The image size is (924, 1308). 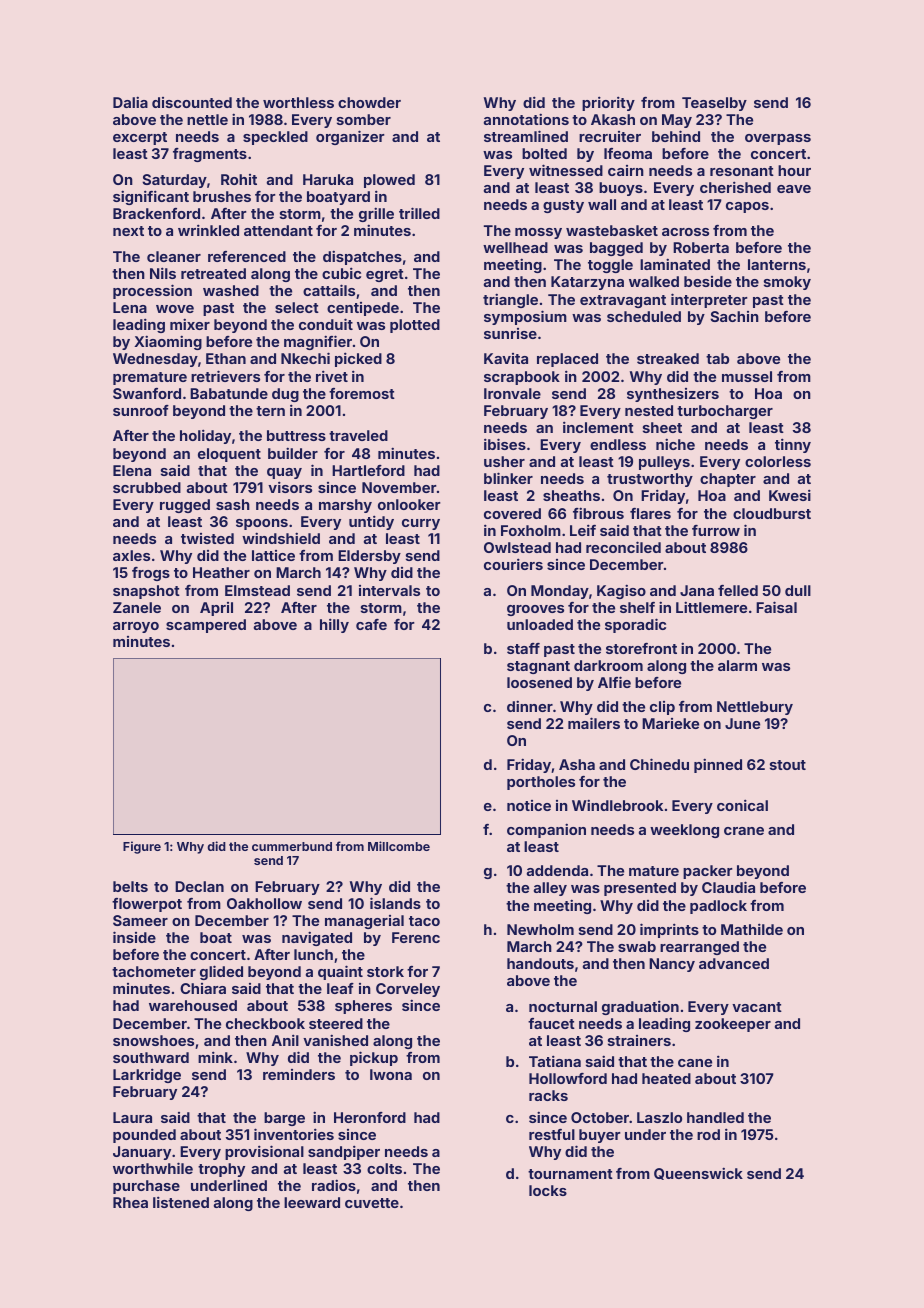 I want to click on Littlemere, so click(x=711, y=607).
